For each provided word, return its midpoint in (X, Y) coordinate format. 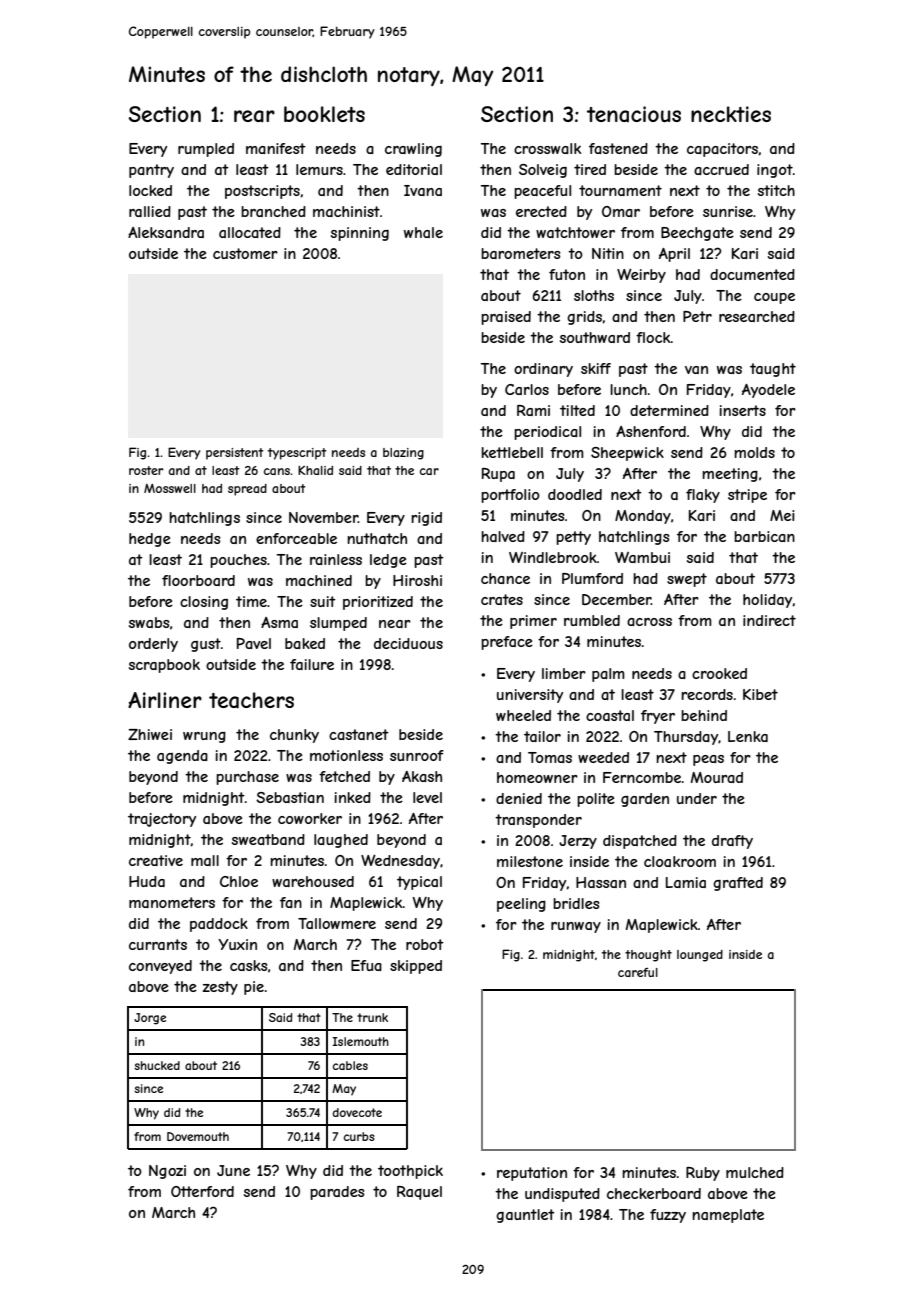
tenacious (634, 114)
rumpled (206, 150)
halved (503, 536)
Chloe (239, 881)
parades (337, 1193)
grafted (738, 884)
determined (669, 410)
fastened (618, 148)
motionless (346, 755)
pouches (238, 561)
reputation (532, 1174)
